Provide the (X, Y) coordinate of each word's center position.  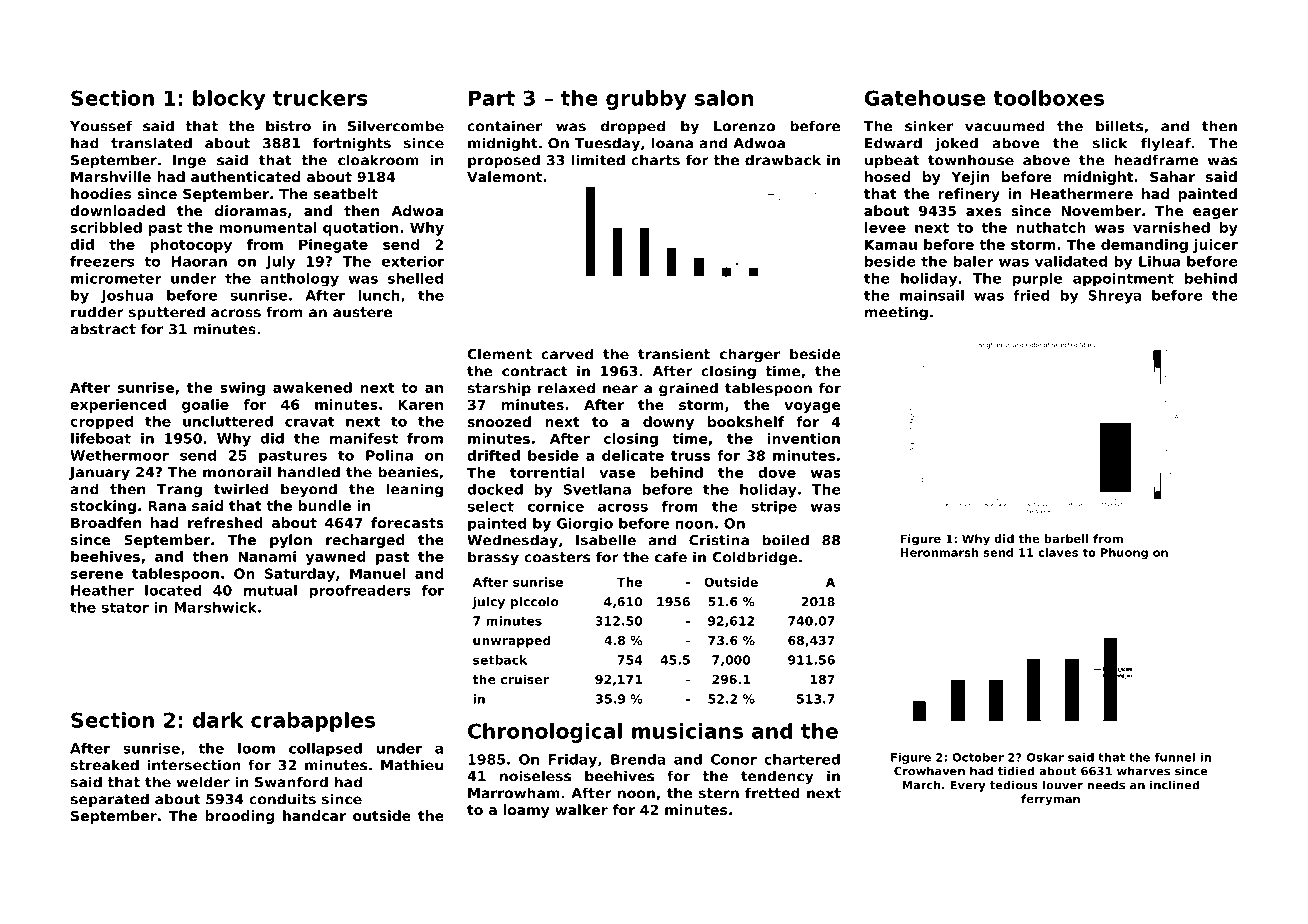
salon (724, 98)
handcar (314, 815)
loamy (526, 811)
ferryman (1050, 800)
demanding (1144, 246)
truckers (320, 98)
